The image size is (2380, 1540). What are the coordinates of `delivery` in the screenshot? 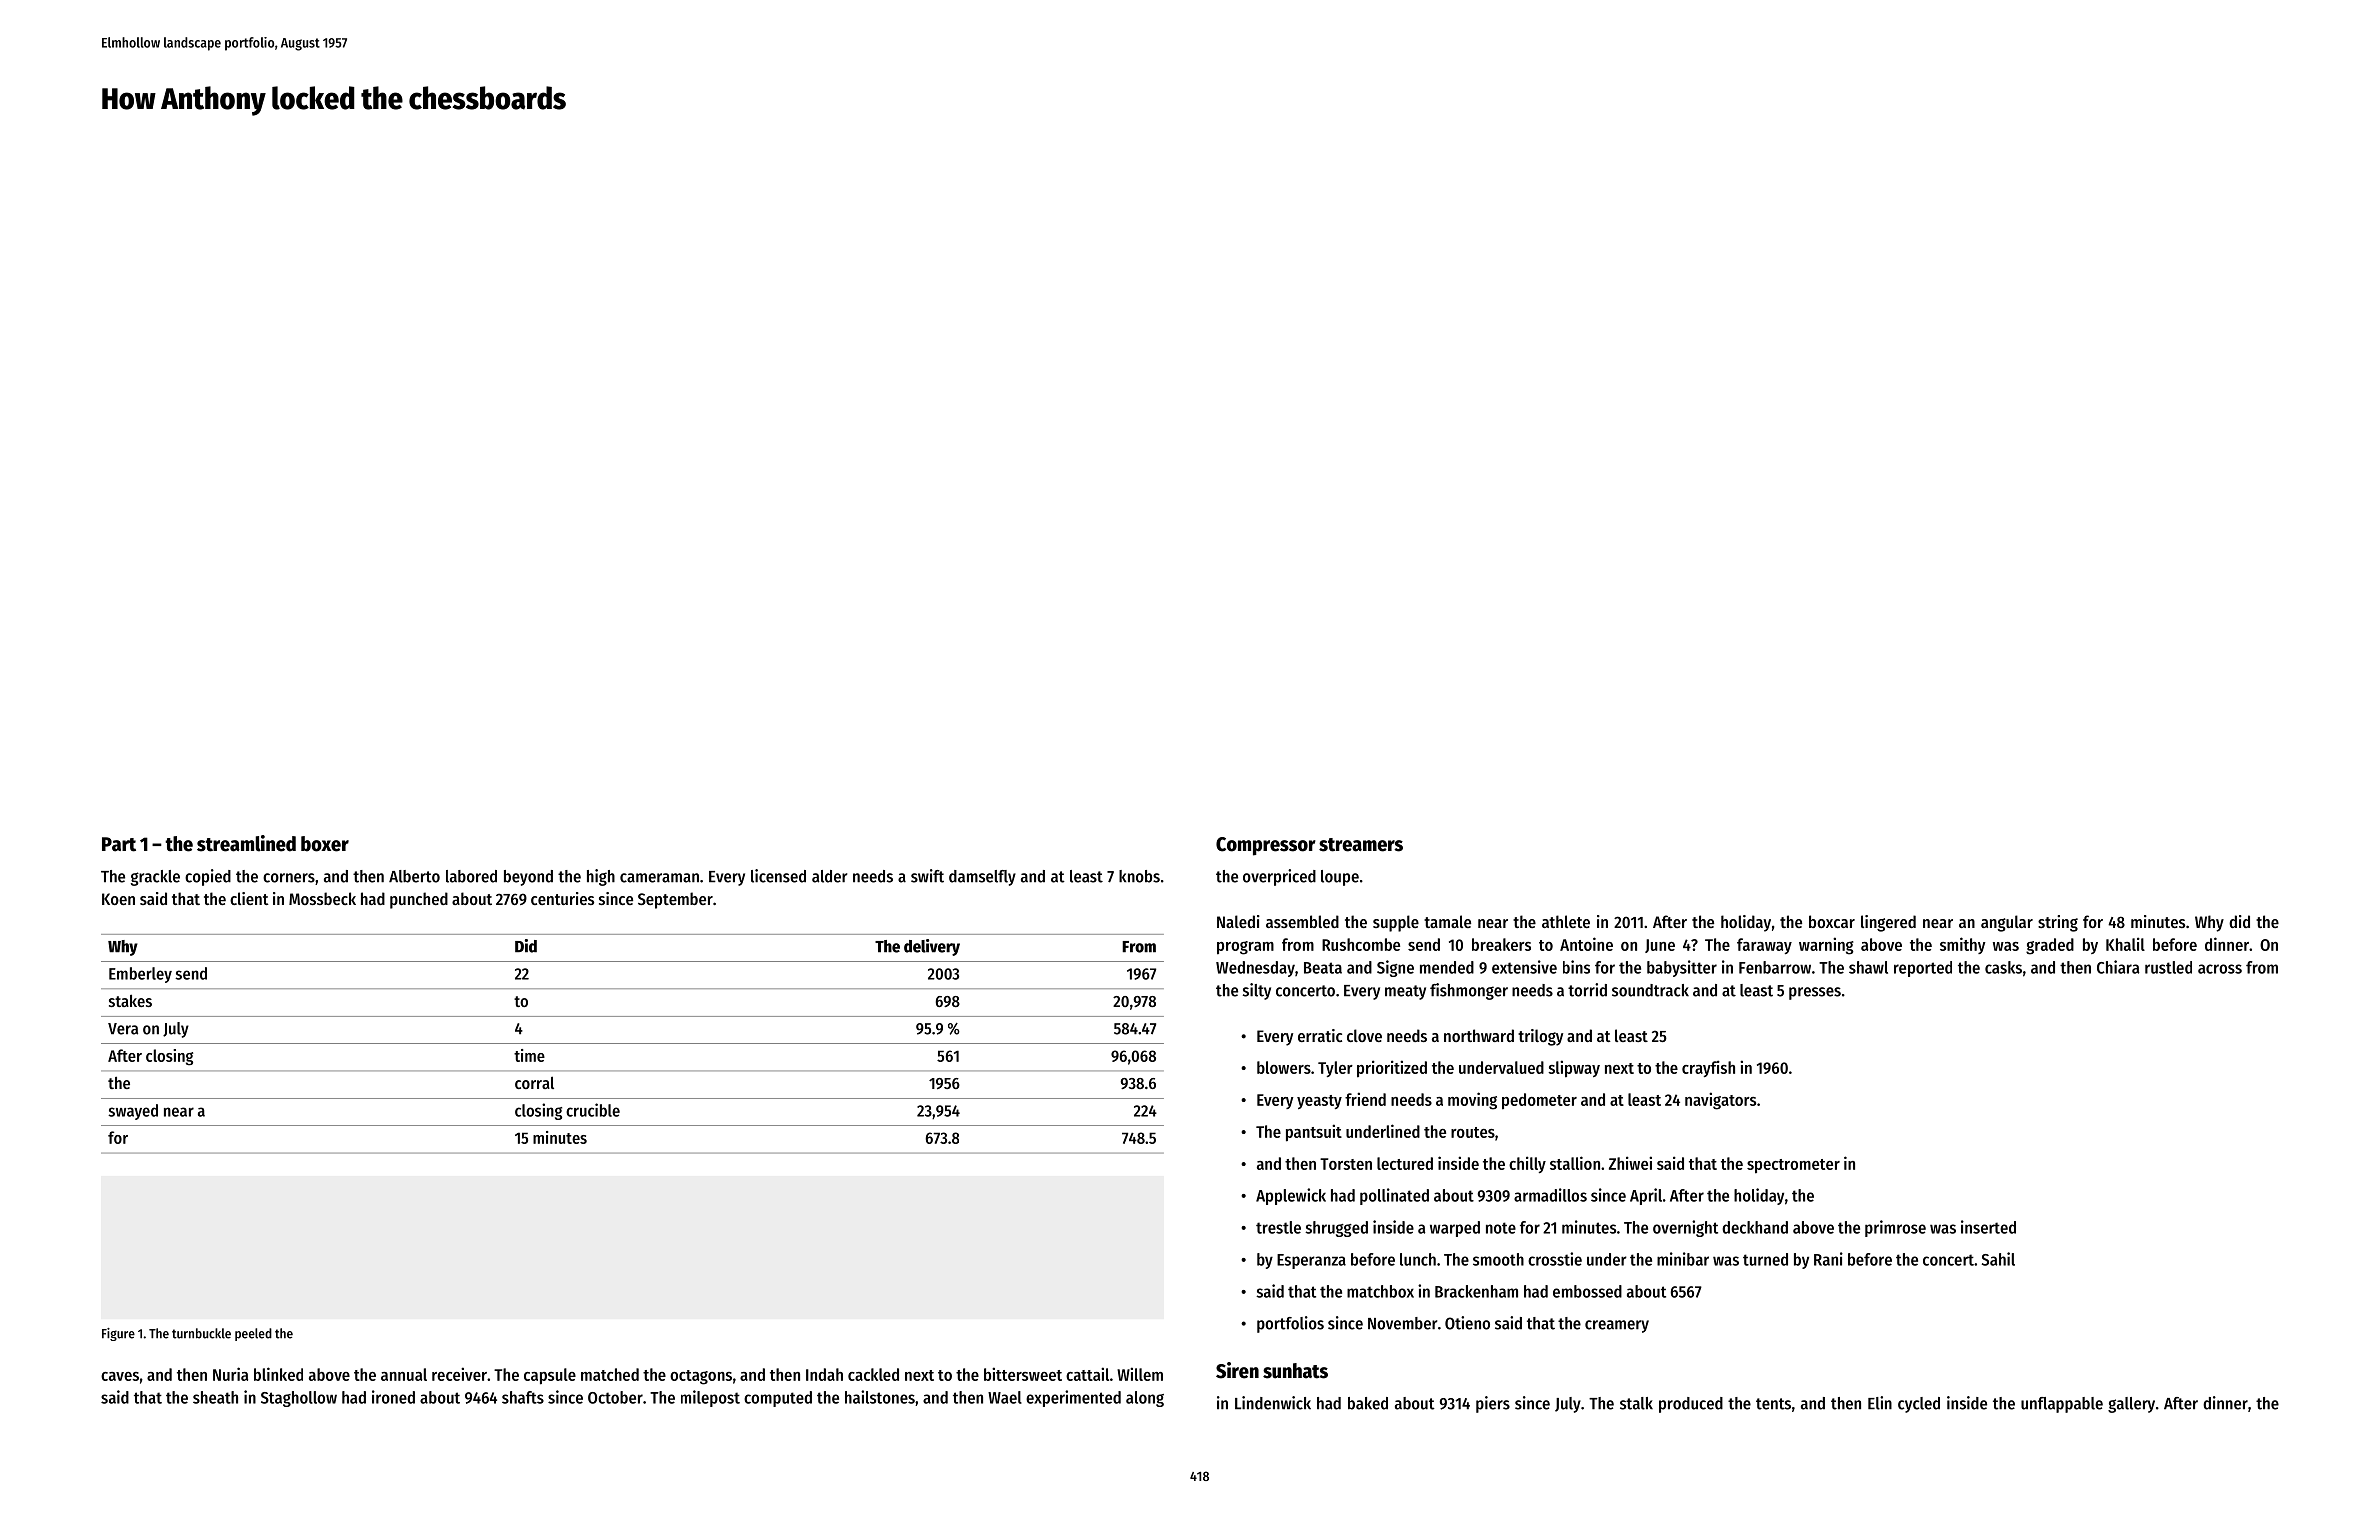 It's located at (932, 947).
